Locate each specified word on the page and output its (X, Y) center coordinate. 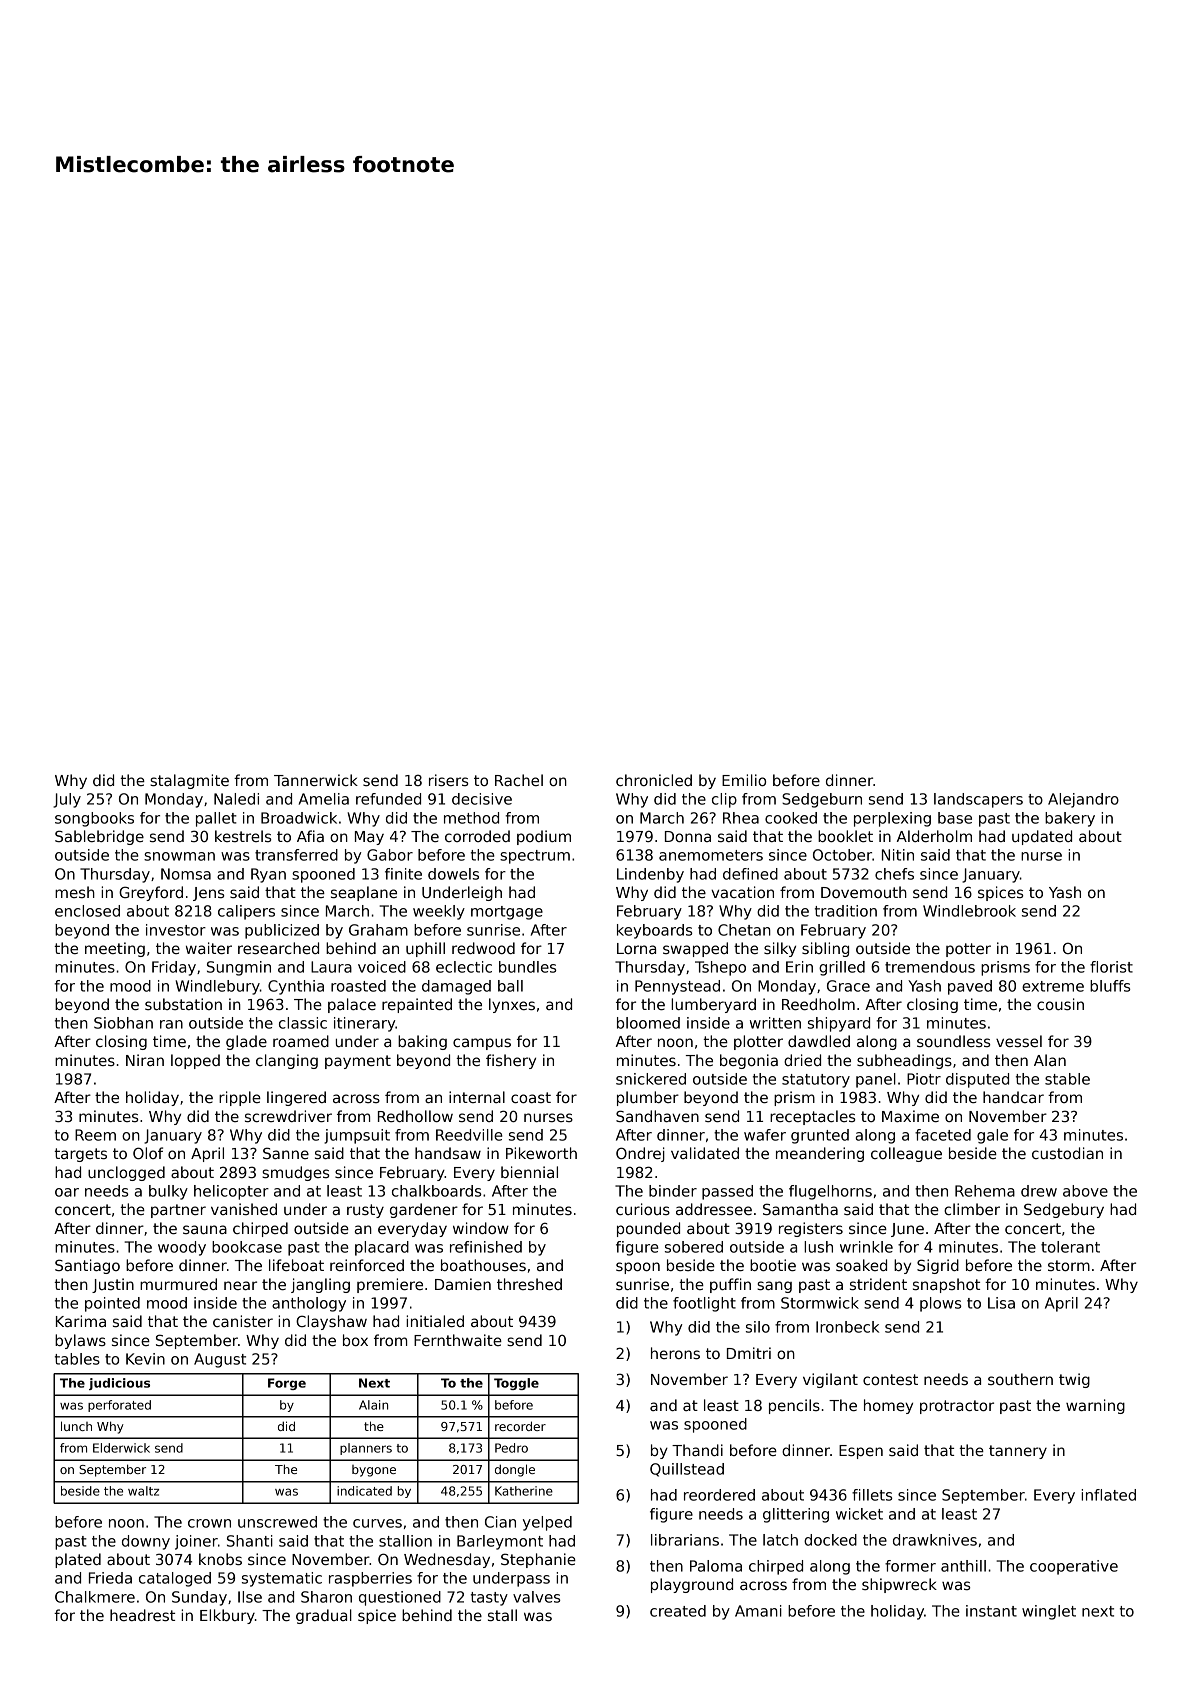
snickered (651, 1079)
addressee (714, 1209)
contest (890, 1379)
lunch (76, 1426)
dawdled (819, 1041)
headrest (142, 1615)
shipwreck (899, 1585)
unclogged (126, 1173)
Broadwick (299, 818)
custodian (1067, 1153)
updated (1042, 837)
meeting (115, 949)
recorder (520, 1426)
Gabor (390, 855)
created (678, 1611)
